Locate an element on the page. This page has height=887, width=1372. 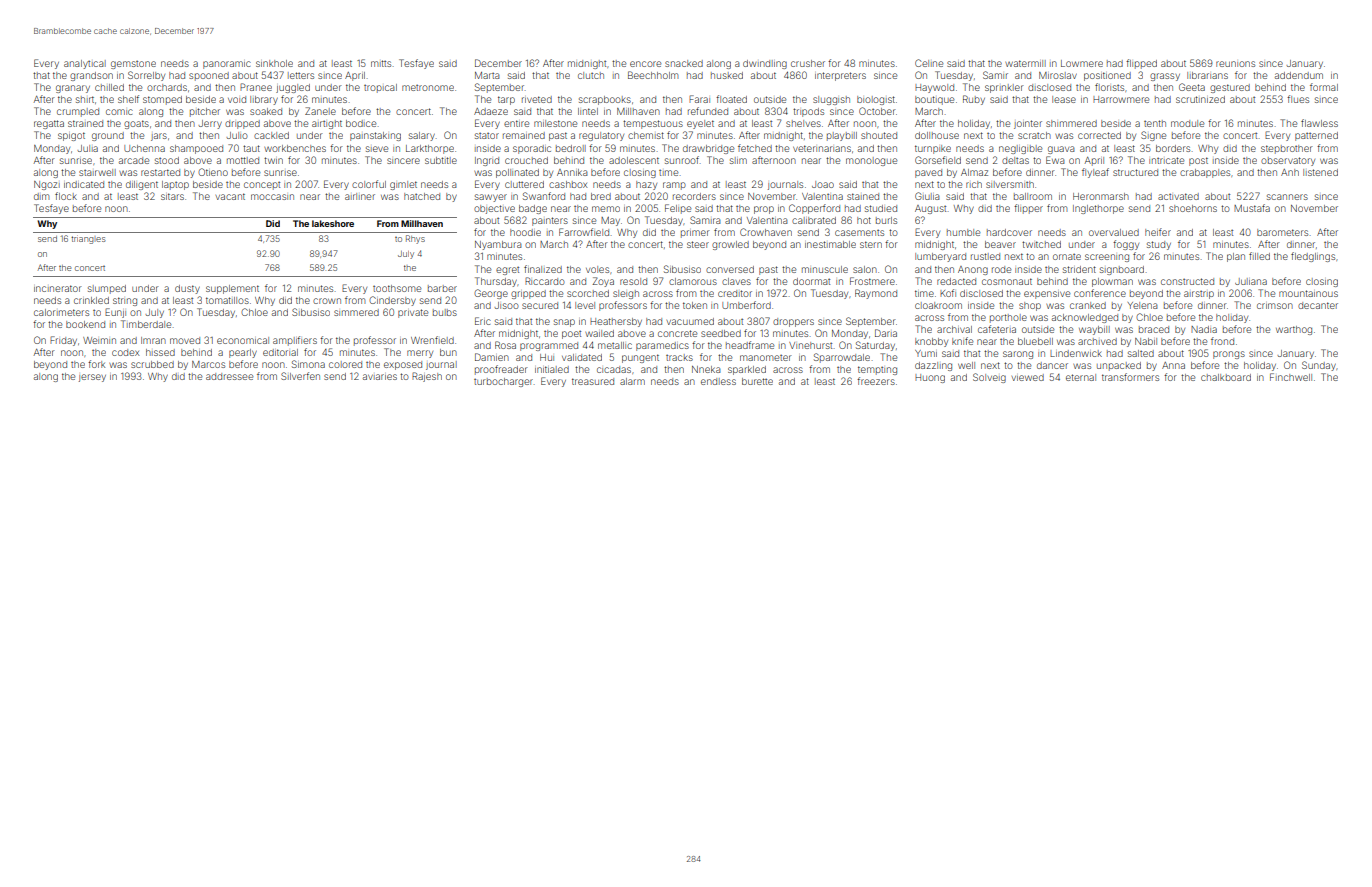
Farrowfield is located at coordinates (584, 232).
